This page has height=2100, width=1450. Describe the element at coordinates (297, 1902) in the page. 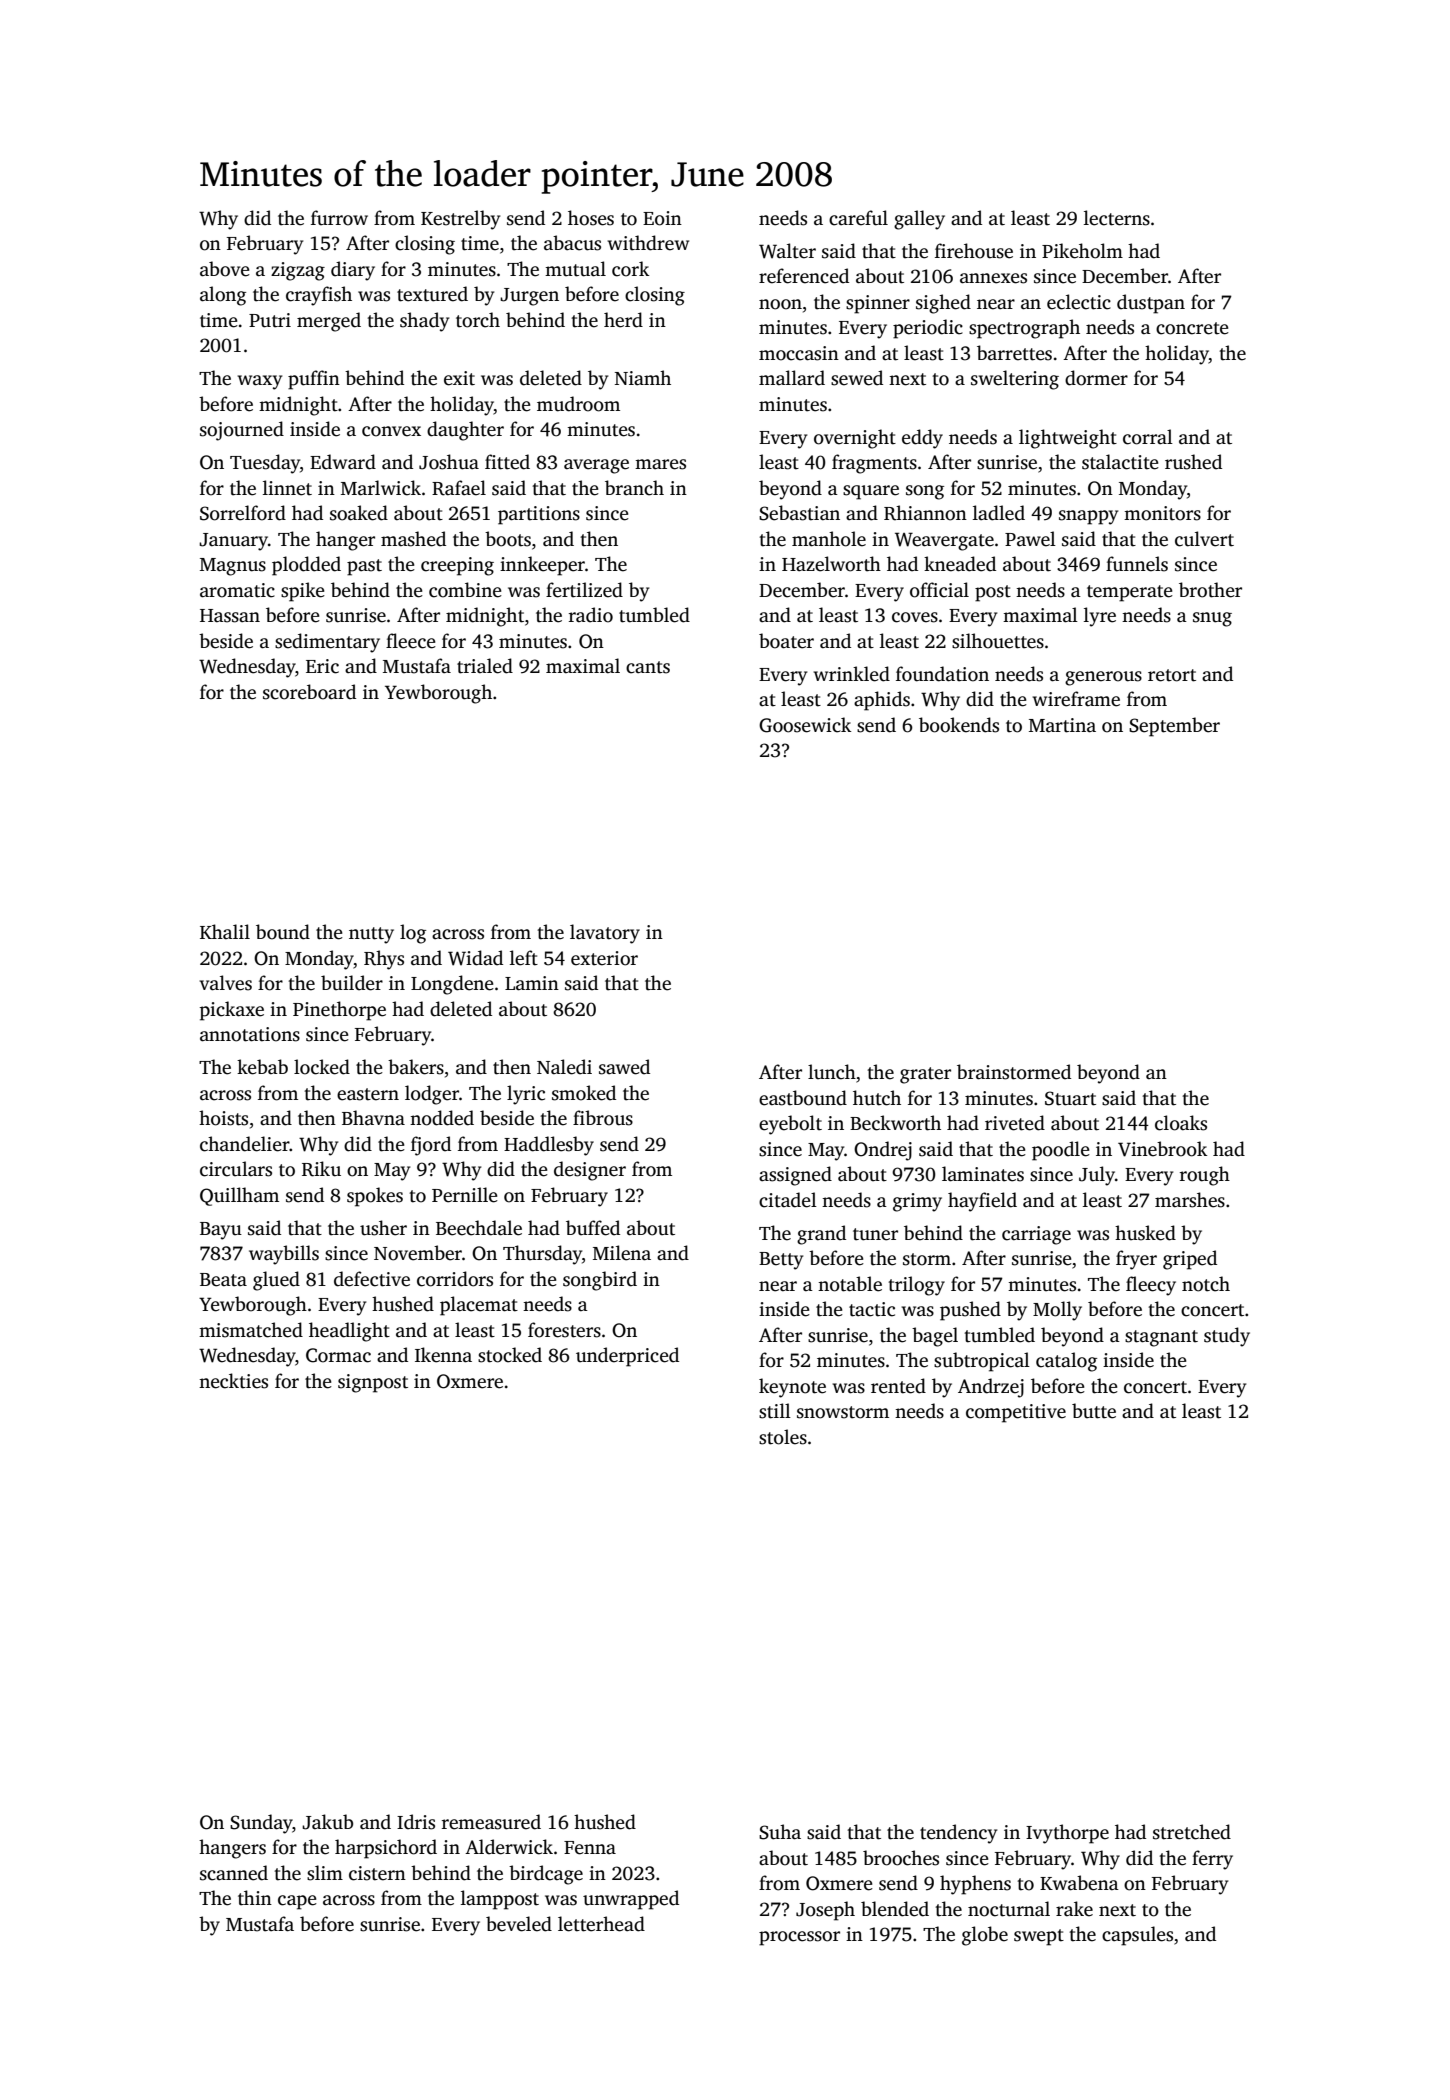

I see `cape` at that location.
